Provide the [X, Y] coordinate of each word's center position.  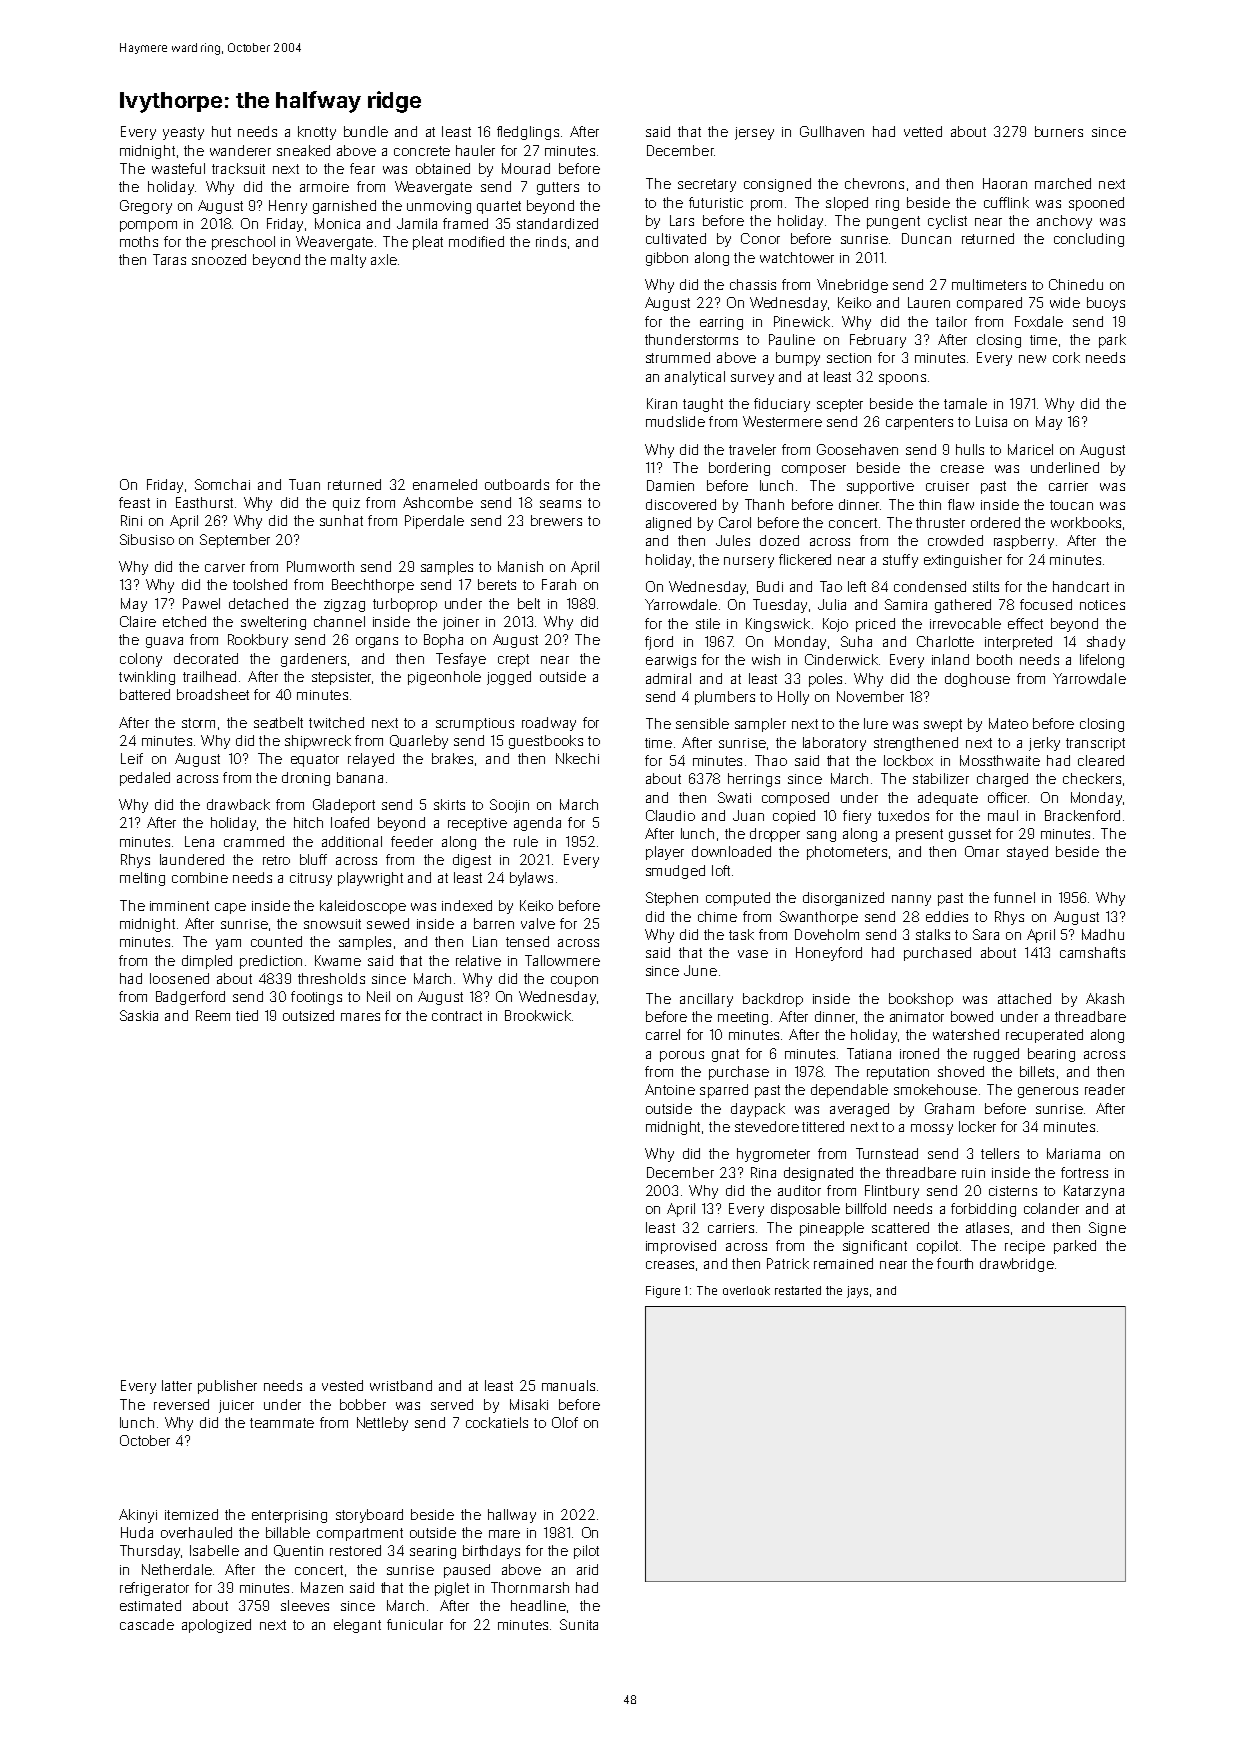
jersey [754, 133]
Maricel [1030, 449]
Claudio [670, 815]
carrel [663, 1034]
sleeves [305, 1605]
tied [247, 1015]
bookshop [921, 1000]
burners [1059, 131]
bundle [366, 131]
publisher [227, 1387]
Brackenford [1082, 815]
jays [857, 1292]
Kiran [662, 403]
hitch [308, 822]
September [235, 541]
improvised [681, 1247]
